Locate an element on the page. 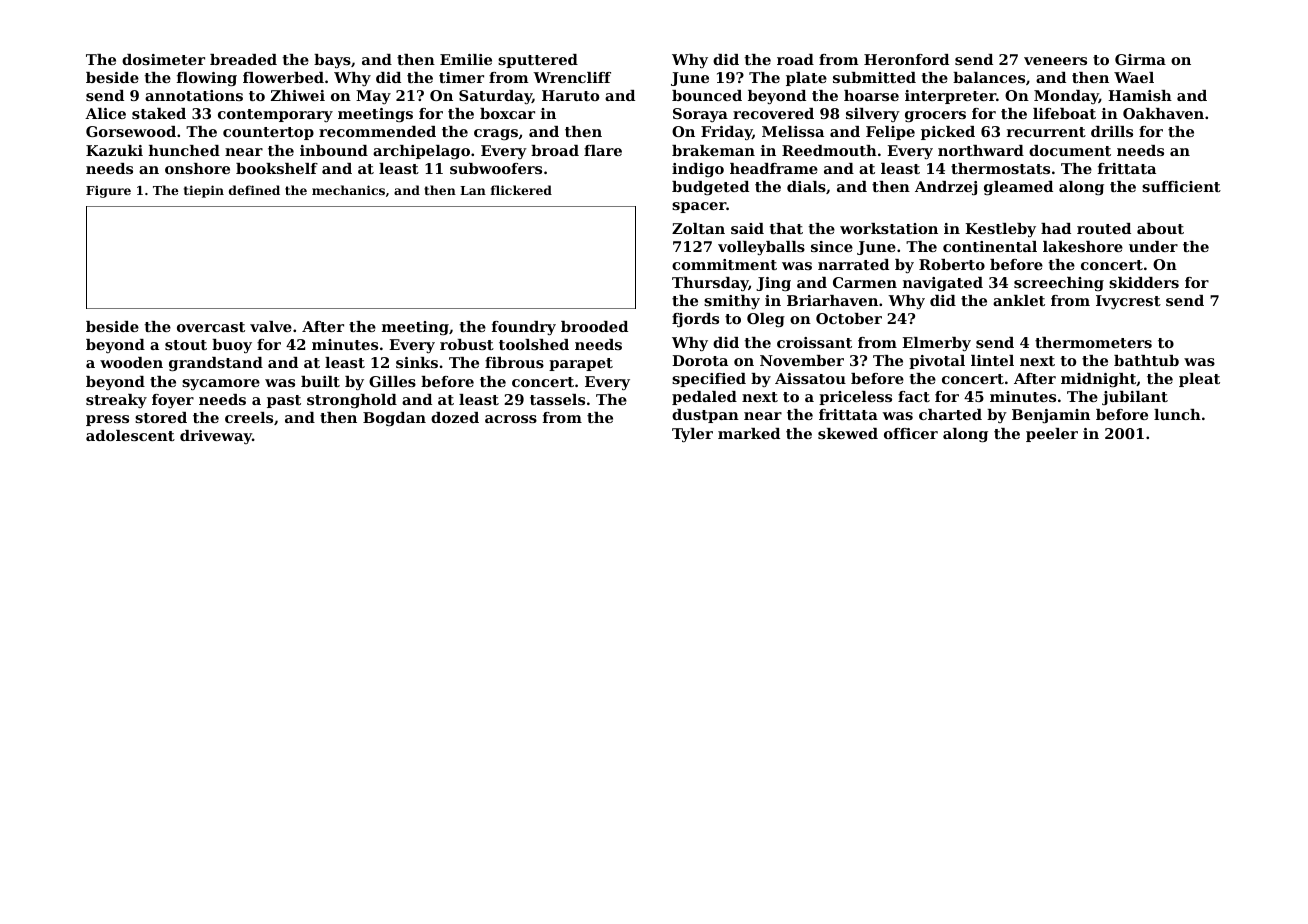 The image size is (1308, 924). overcast is located at coordinates (211, 327).
